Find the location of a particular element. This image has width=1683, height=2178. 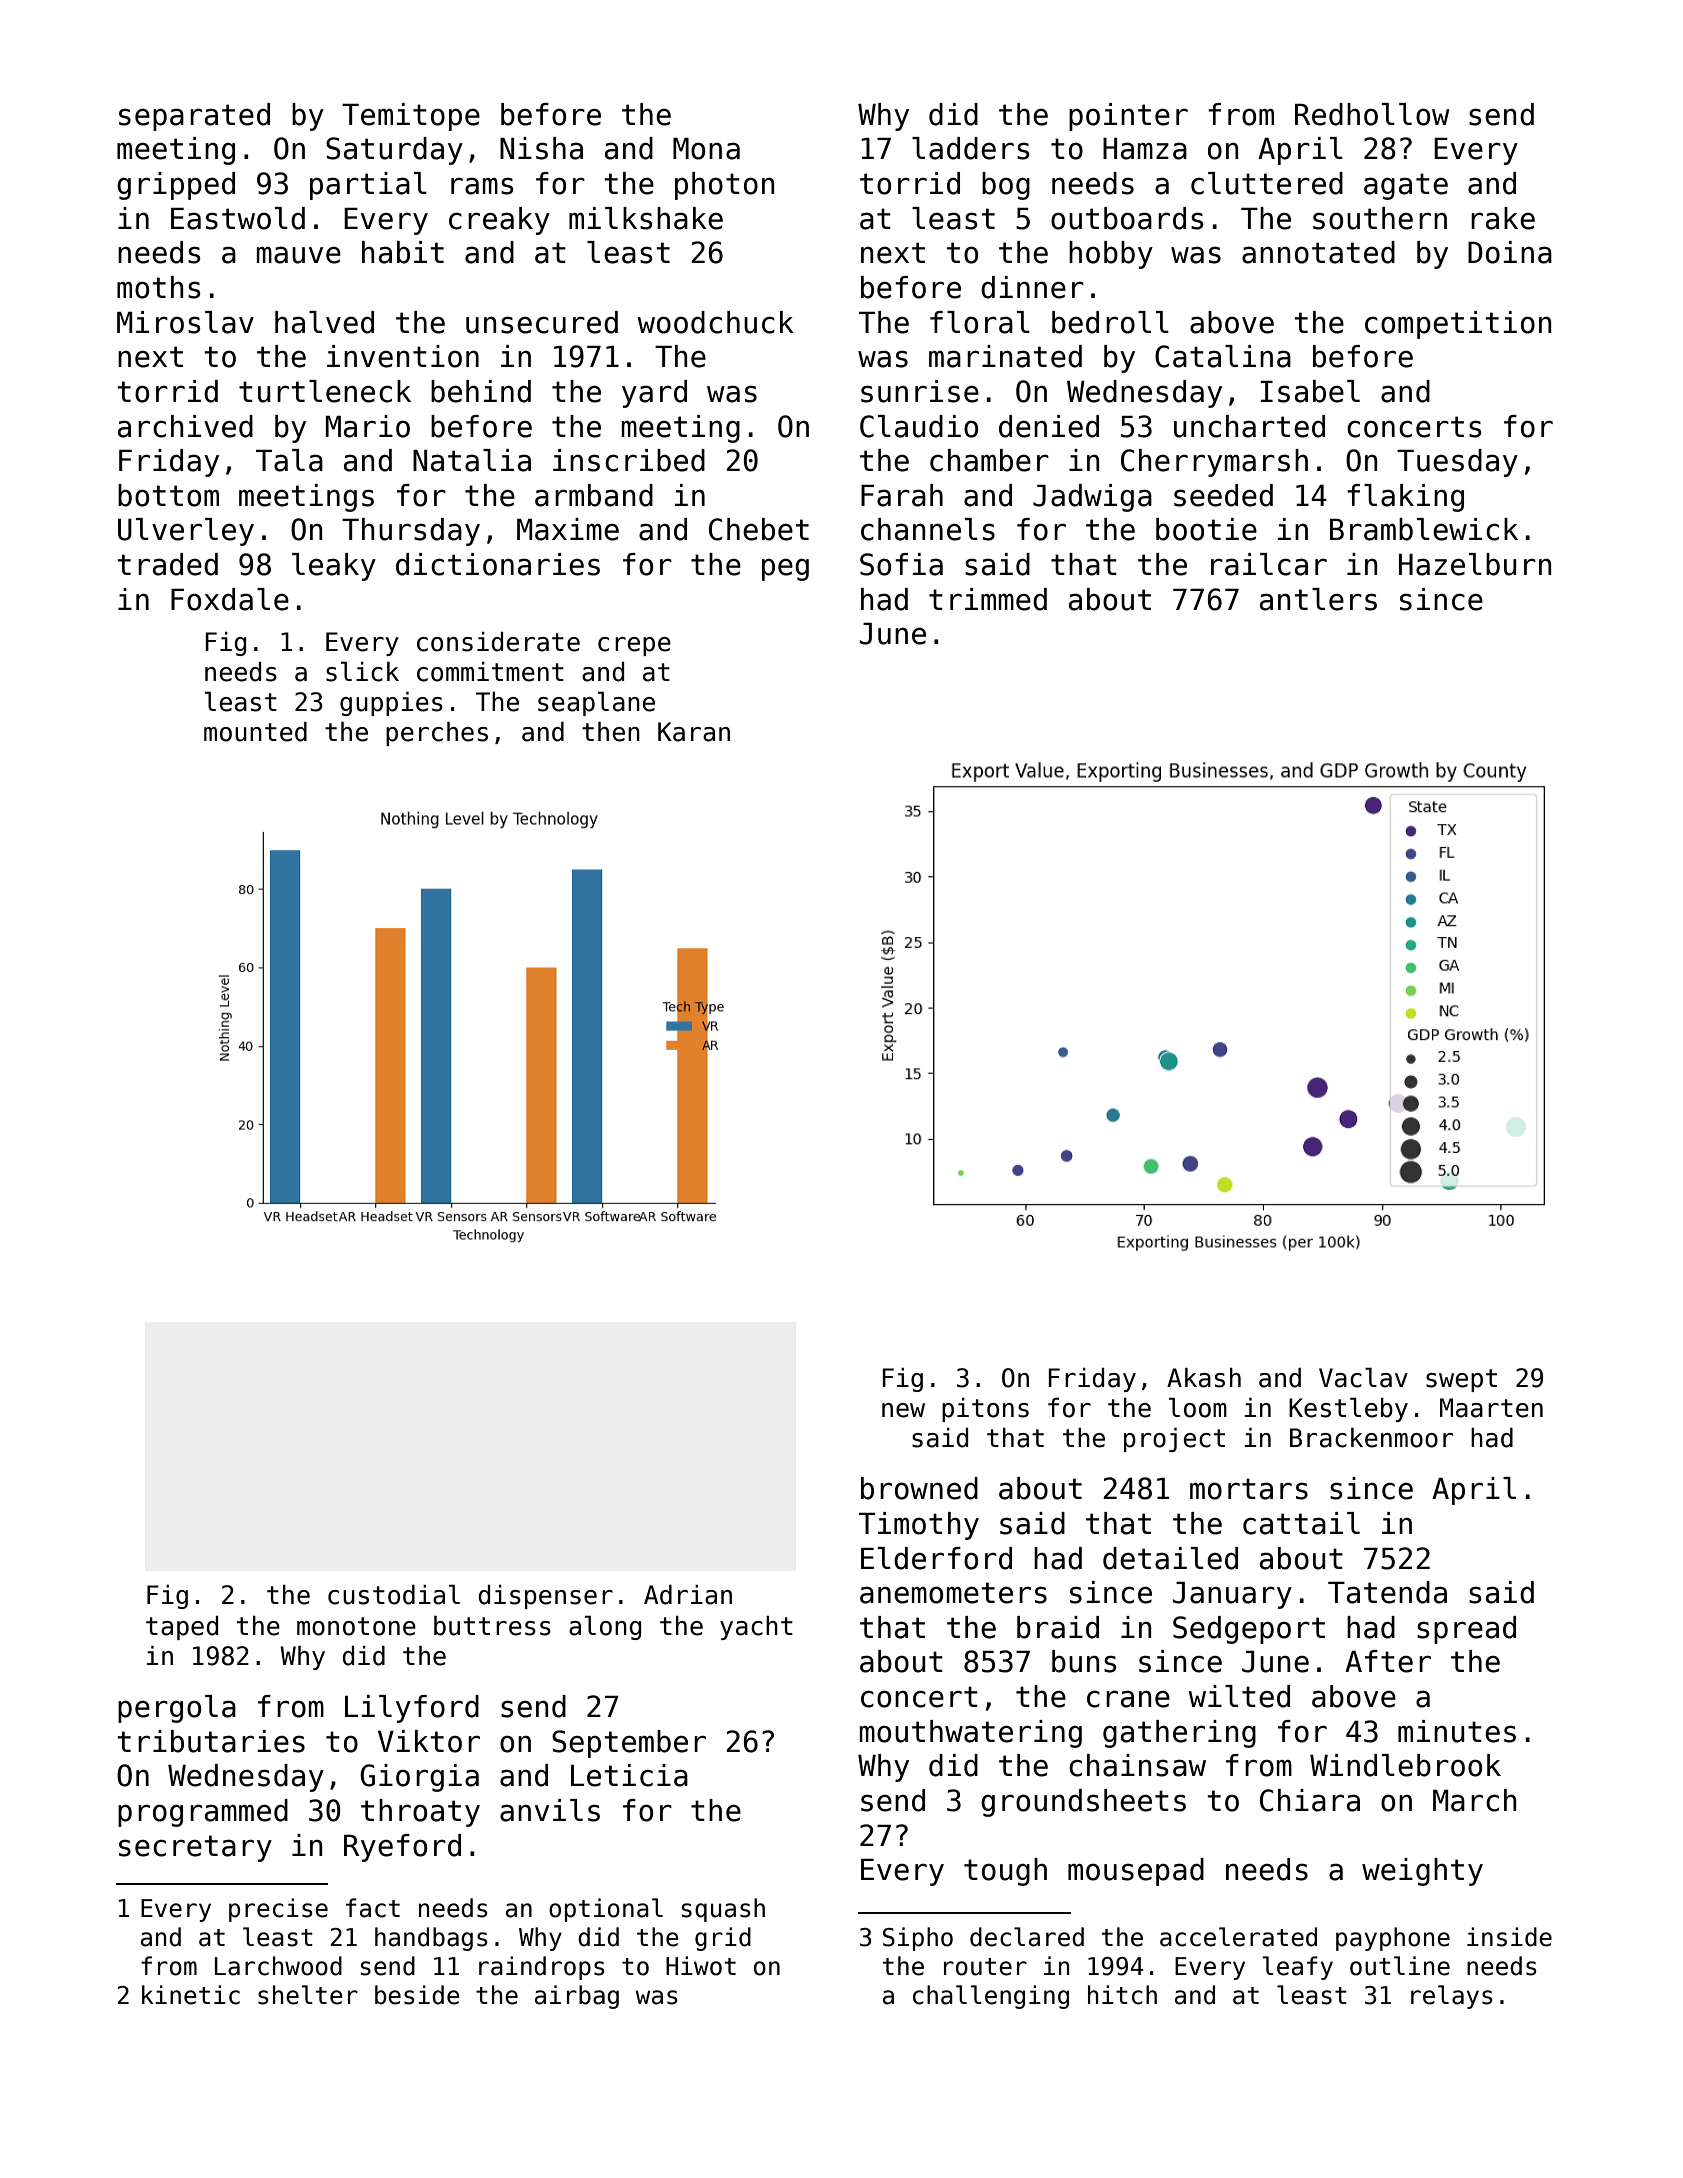

creaky is located at coordinates (499, 221).
